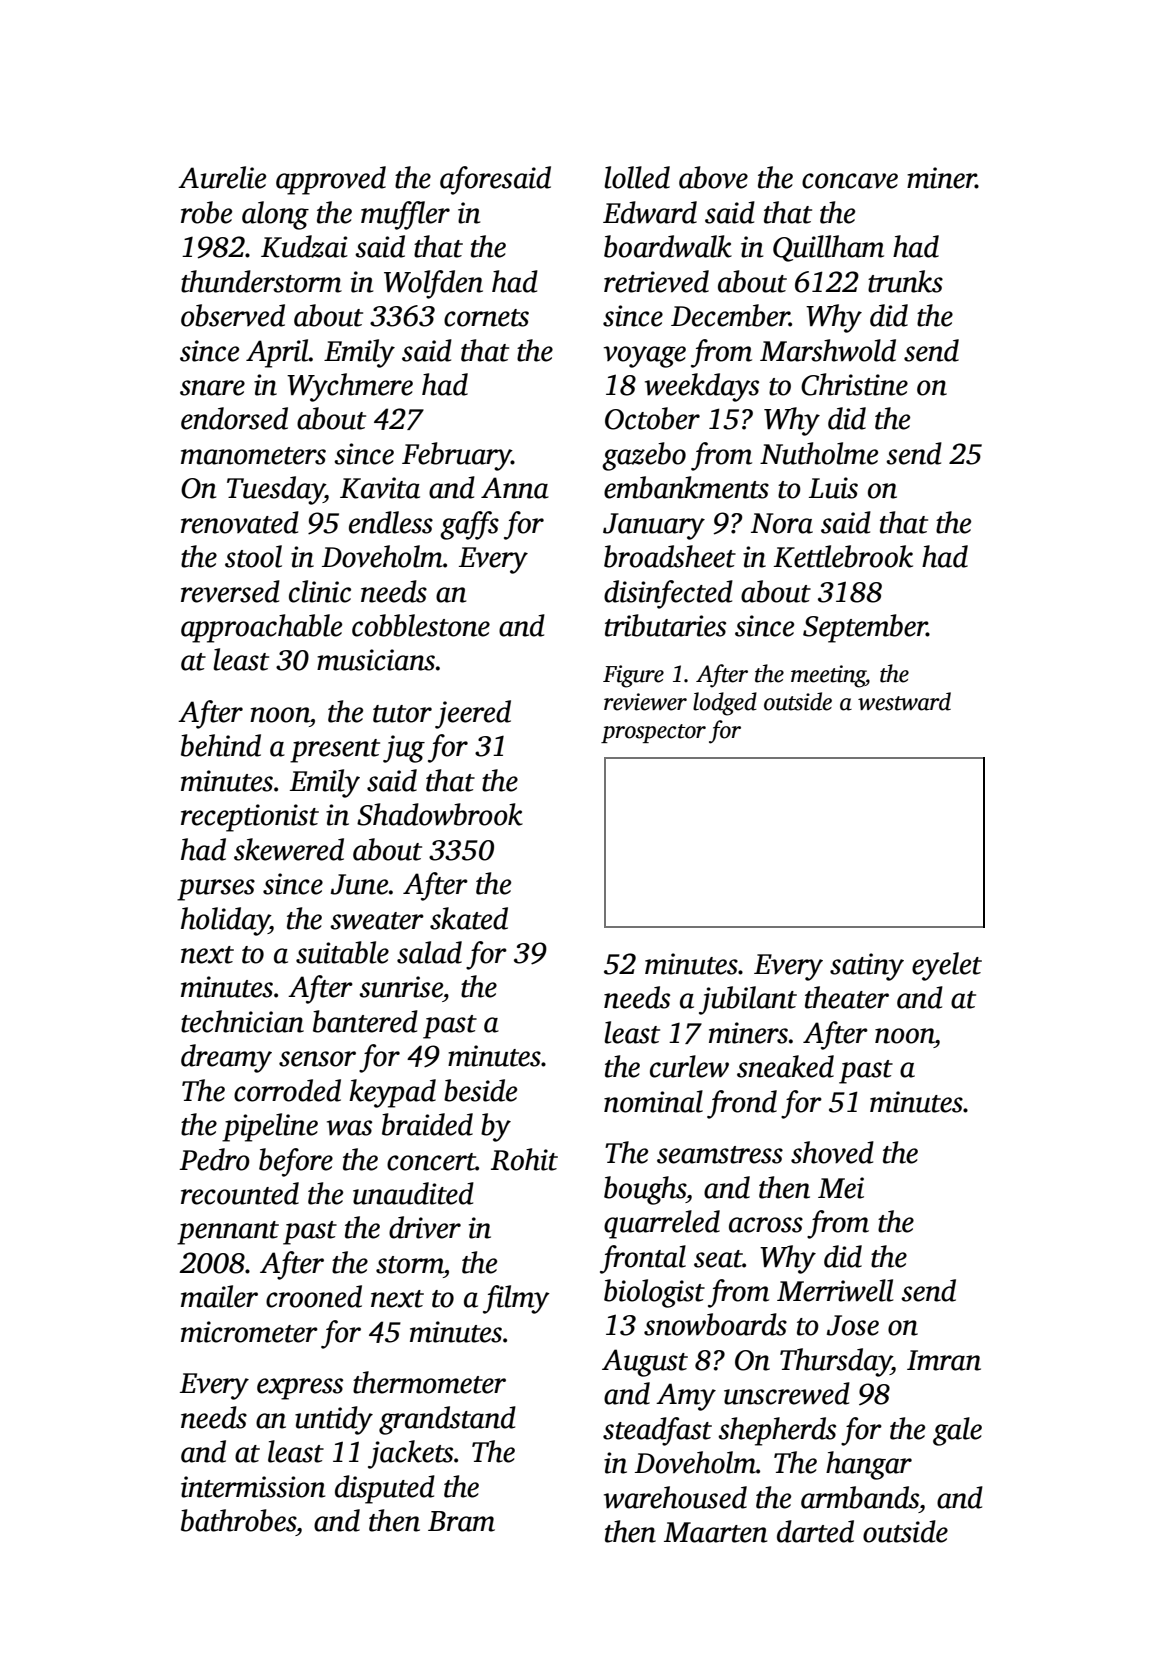 This screenshot has width=1165, height=1654. Describe the element at coordinates (828, 248) in the screenshot. I see `Quillham` at that location.
